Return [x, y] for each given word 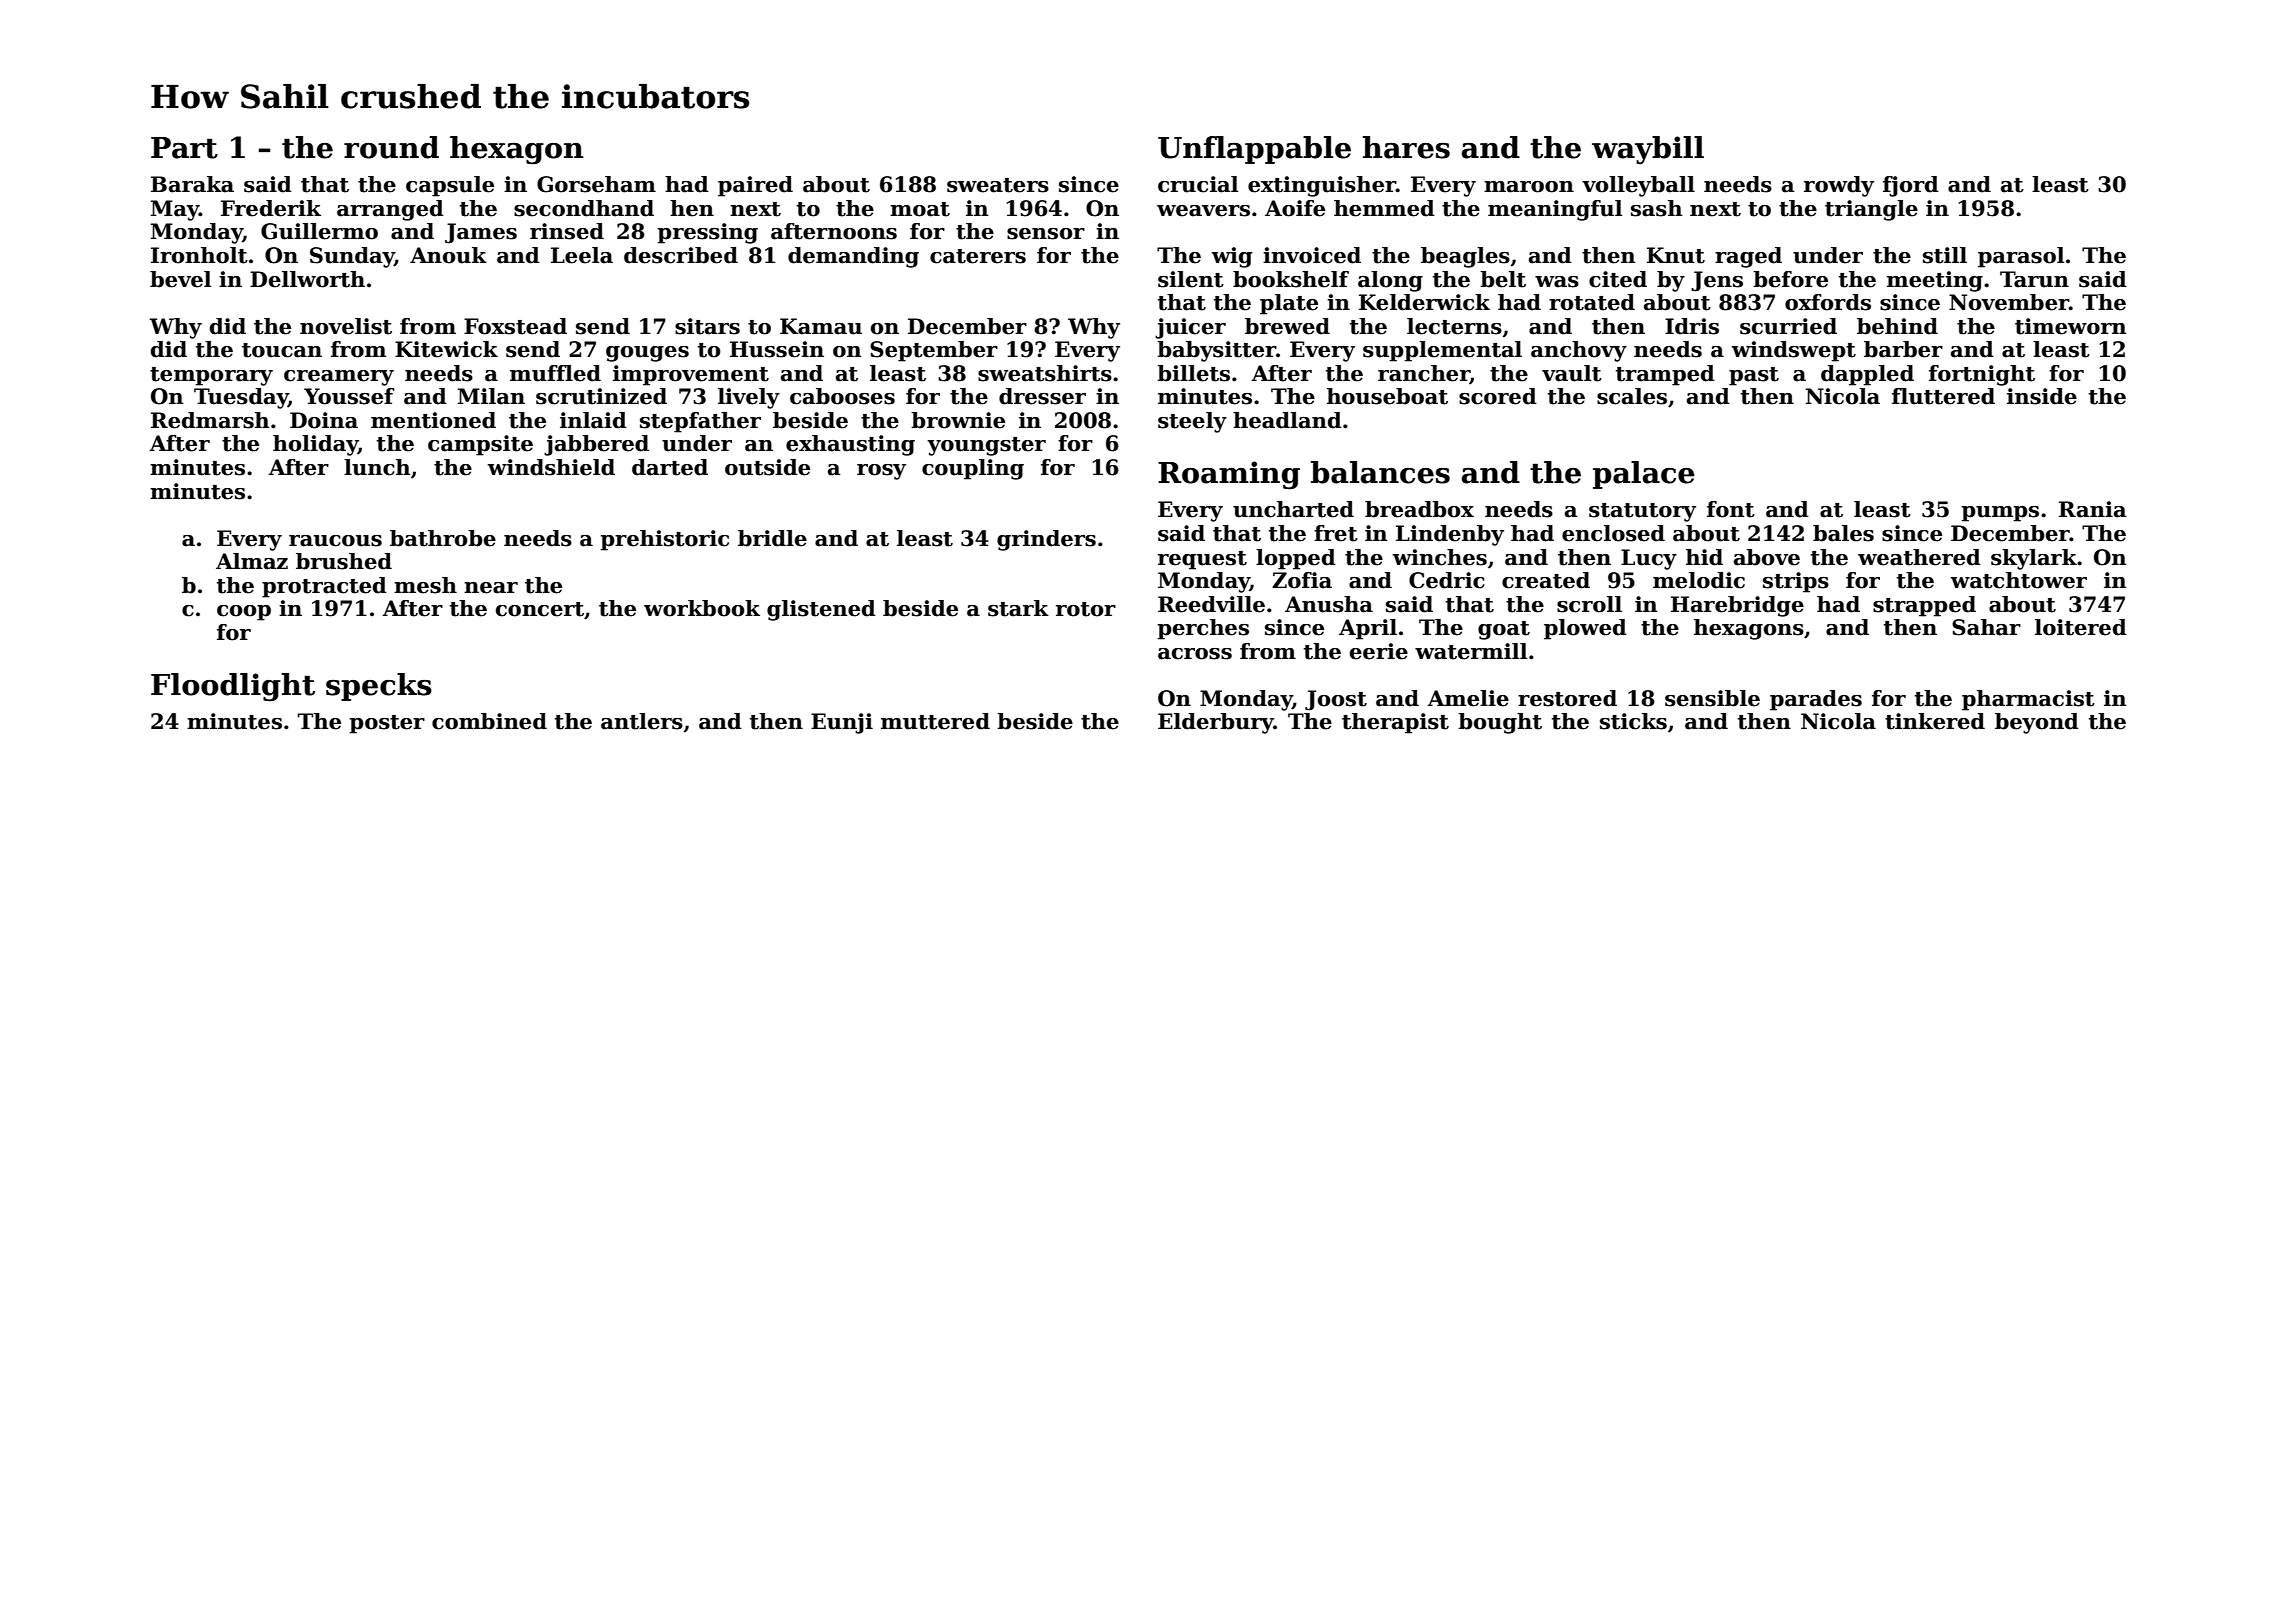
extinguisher [1322, 186]
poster [387, 724]
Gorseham [596, 184]
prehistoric [664, 540]
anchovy [1579, 351]
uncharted [1293, 509]
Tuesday [241, 398]
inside [2042, 396]
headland [1287, 420]
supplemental [1442, 351]
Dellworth [307, 279]
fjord [1911, 186]
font [1731, 509]
